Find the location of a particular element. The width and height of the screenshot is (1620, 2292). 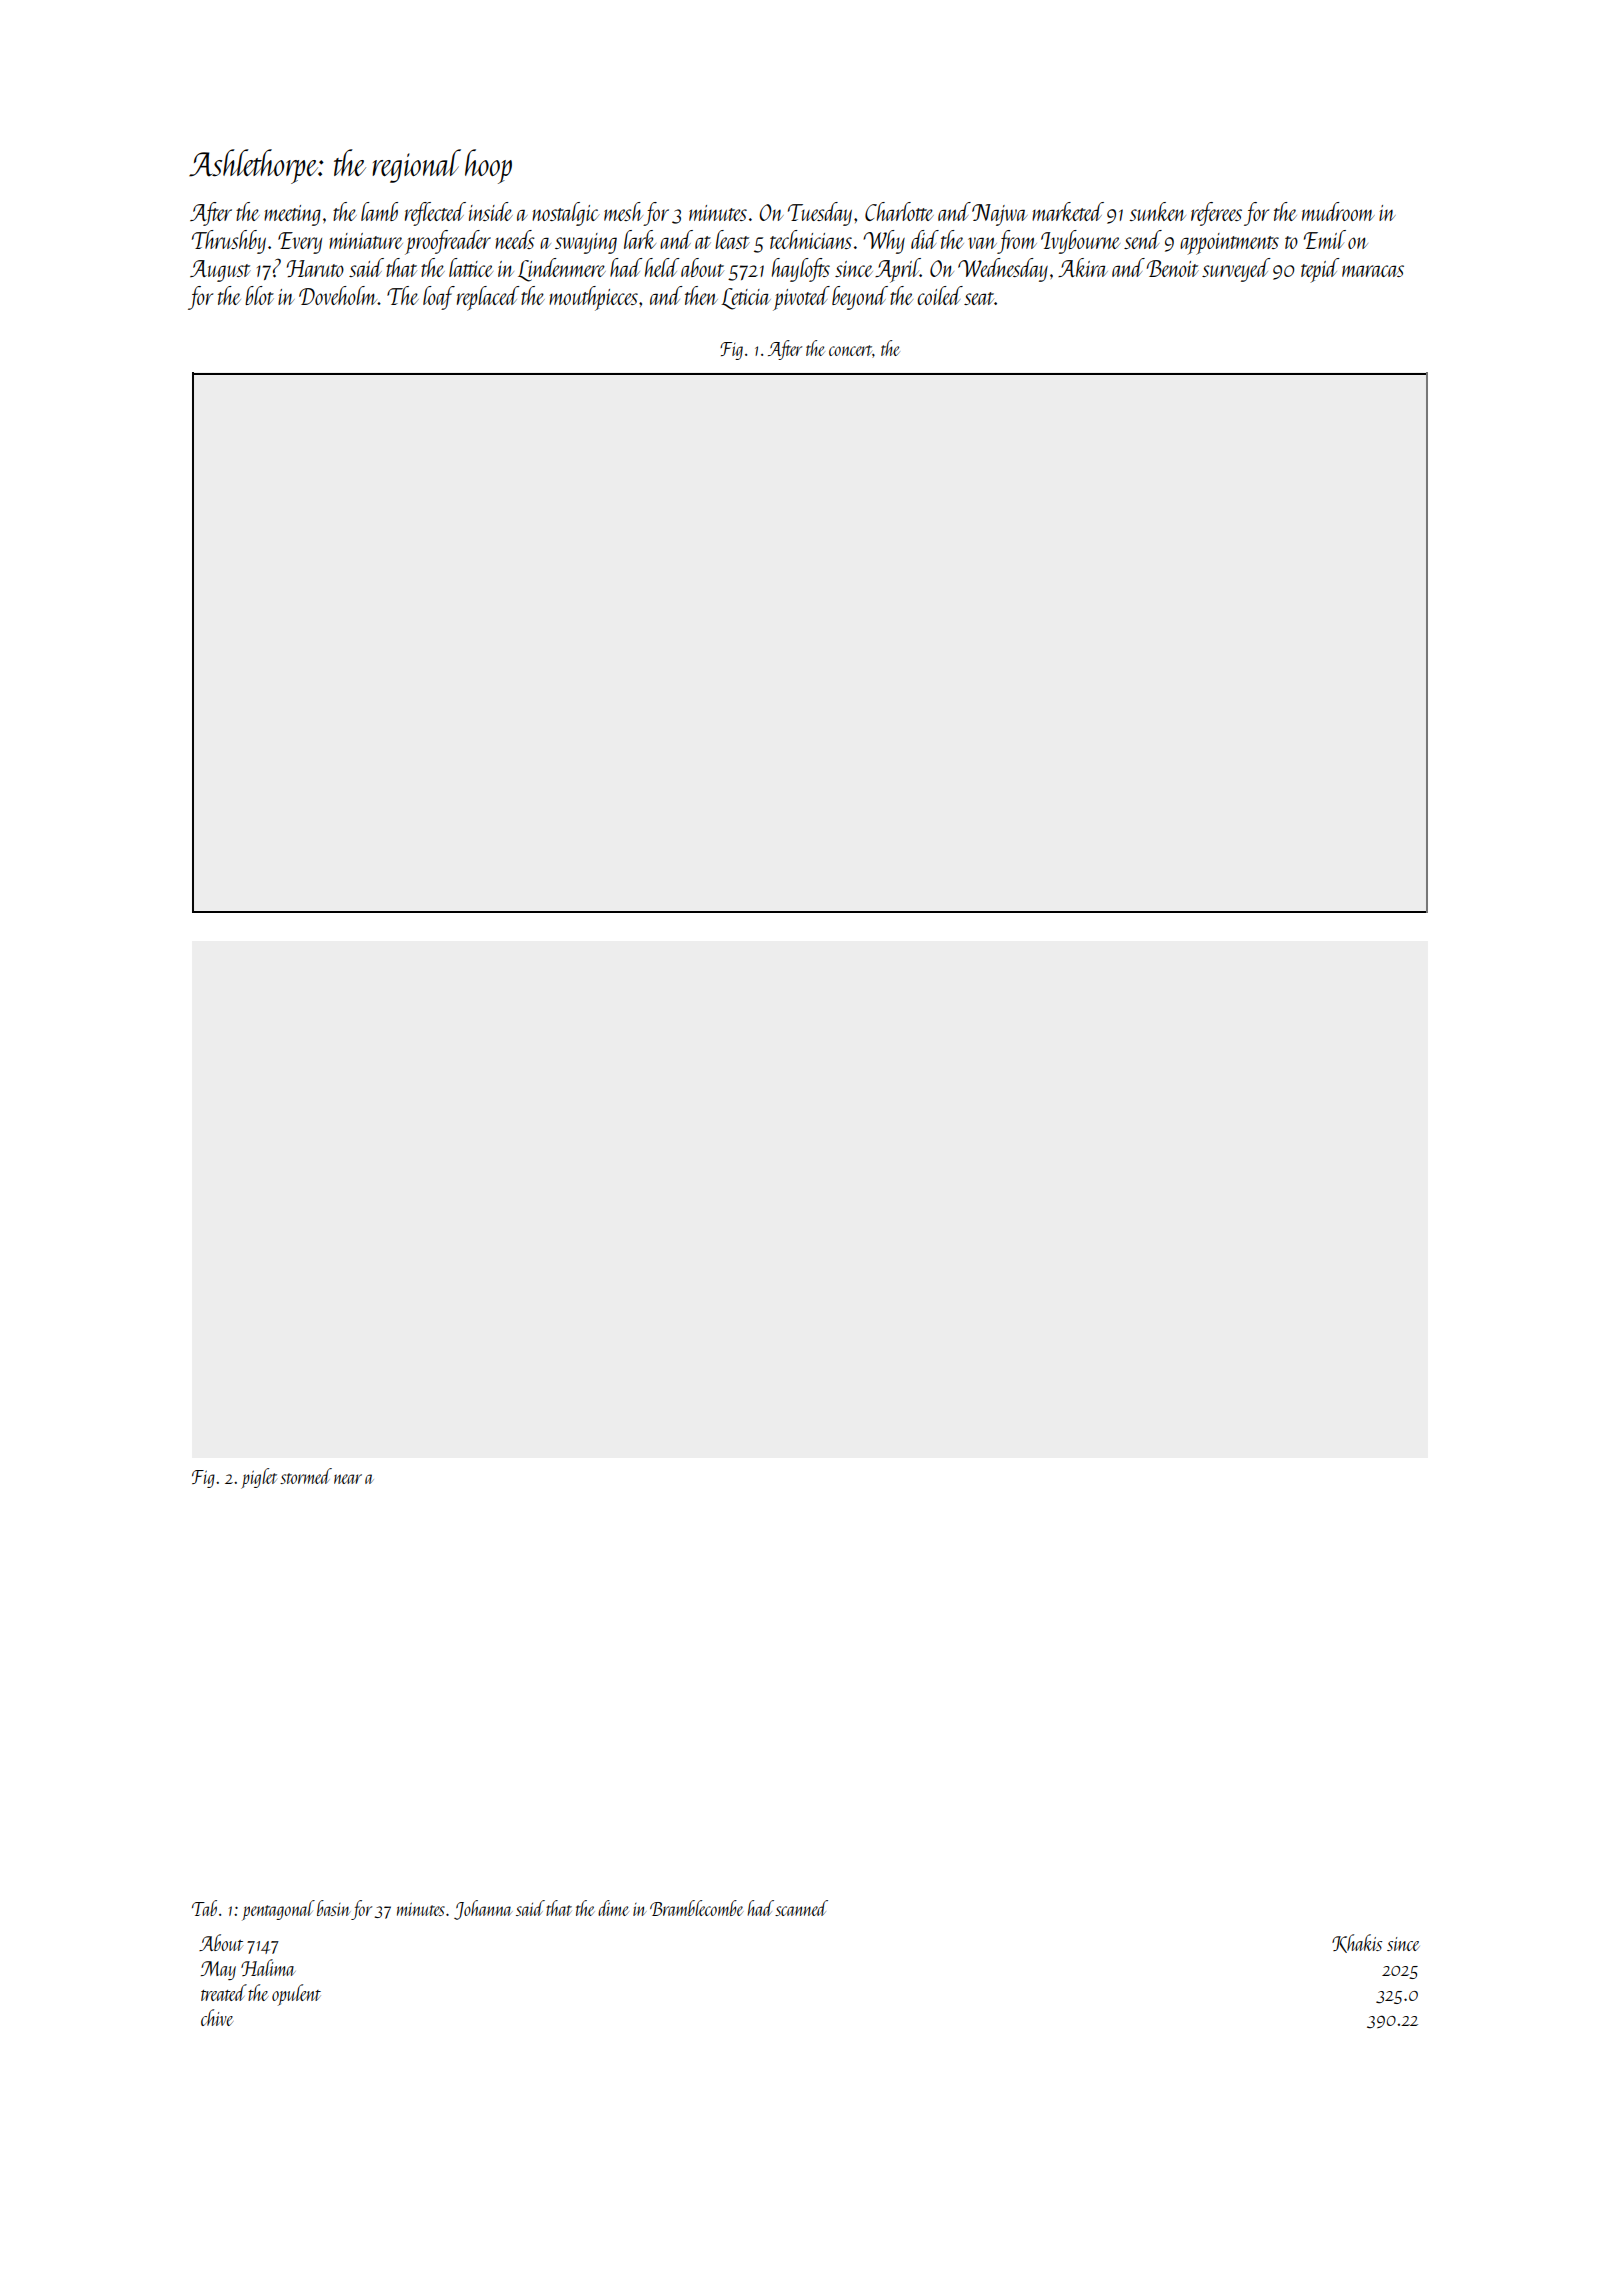

replaced is located at coordinates (488, 298).
